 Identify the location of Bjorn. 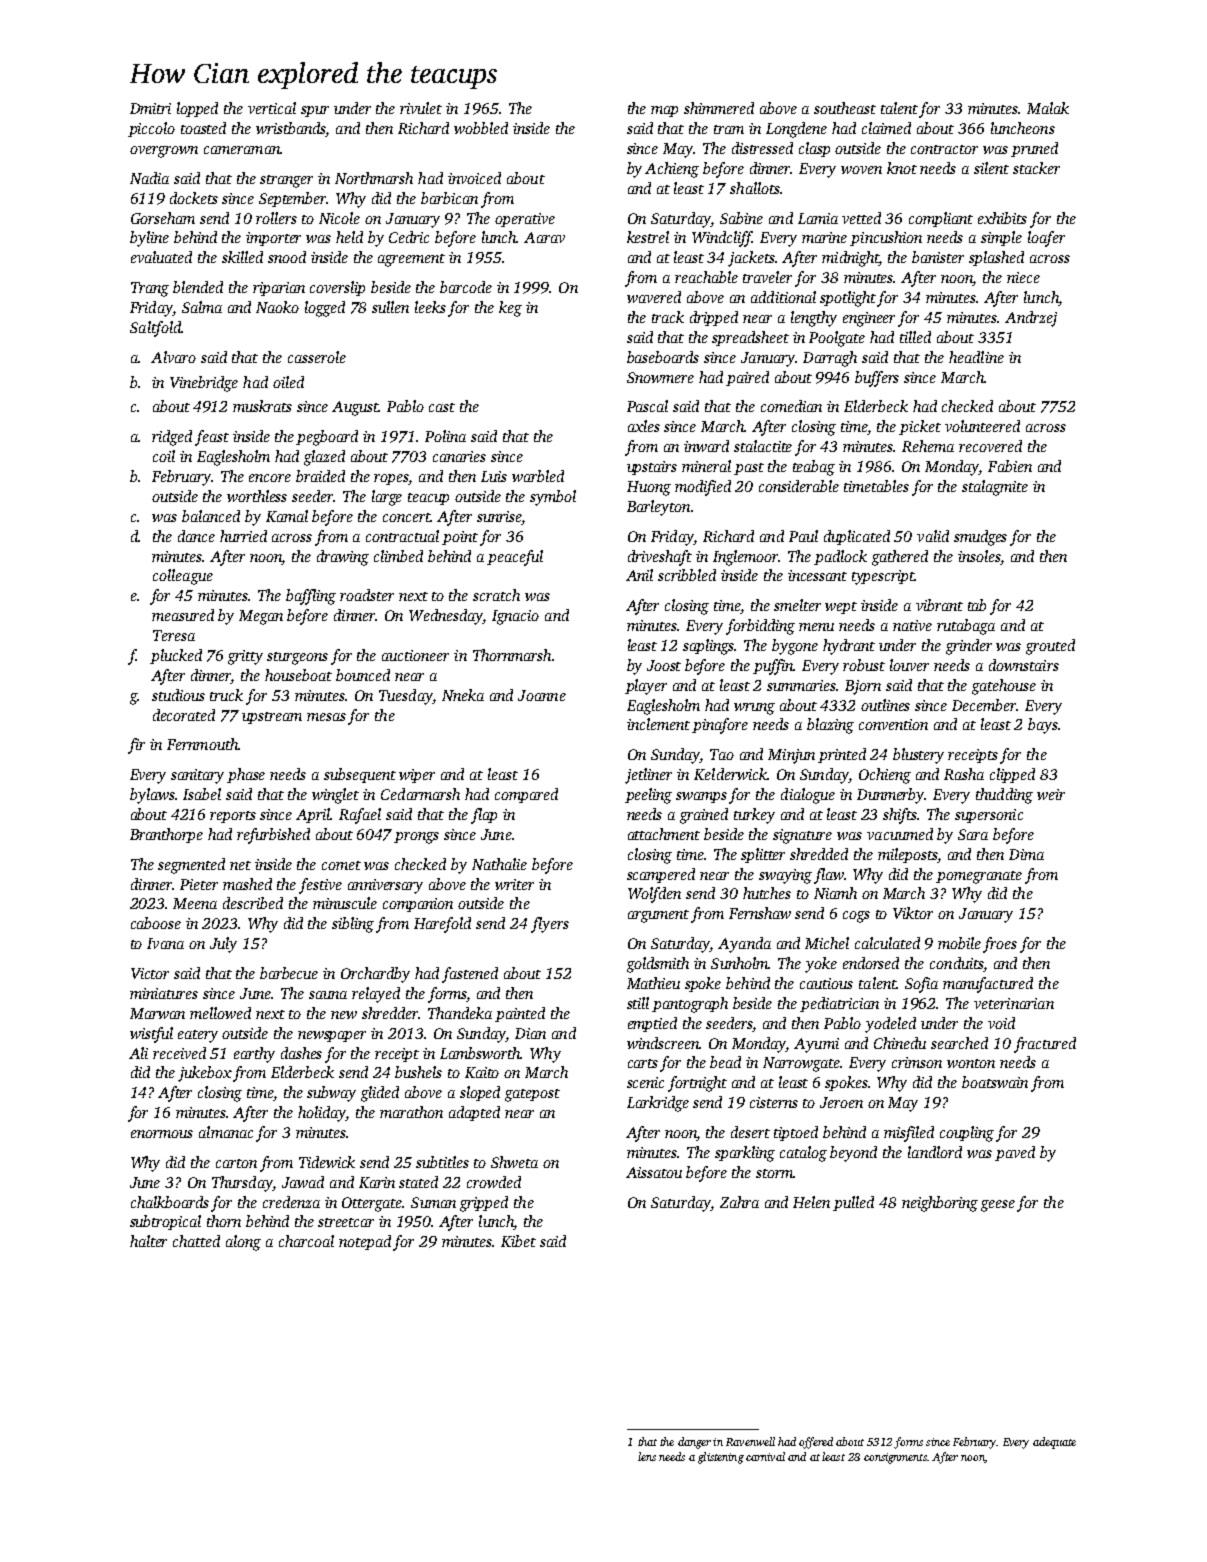
(863, 687).
